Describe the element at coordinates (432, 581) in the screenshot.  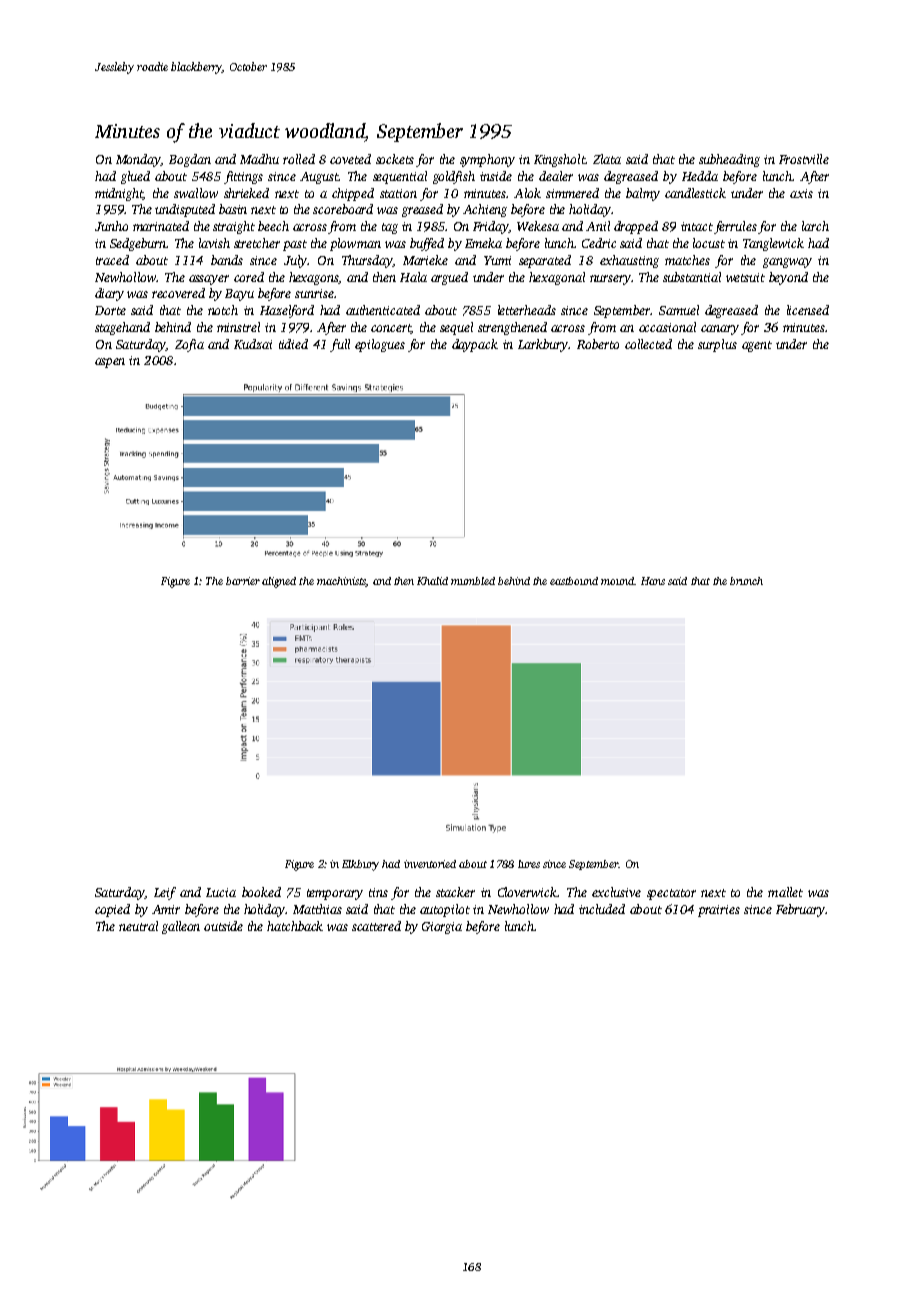
I see `Khalid` at that location.
